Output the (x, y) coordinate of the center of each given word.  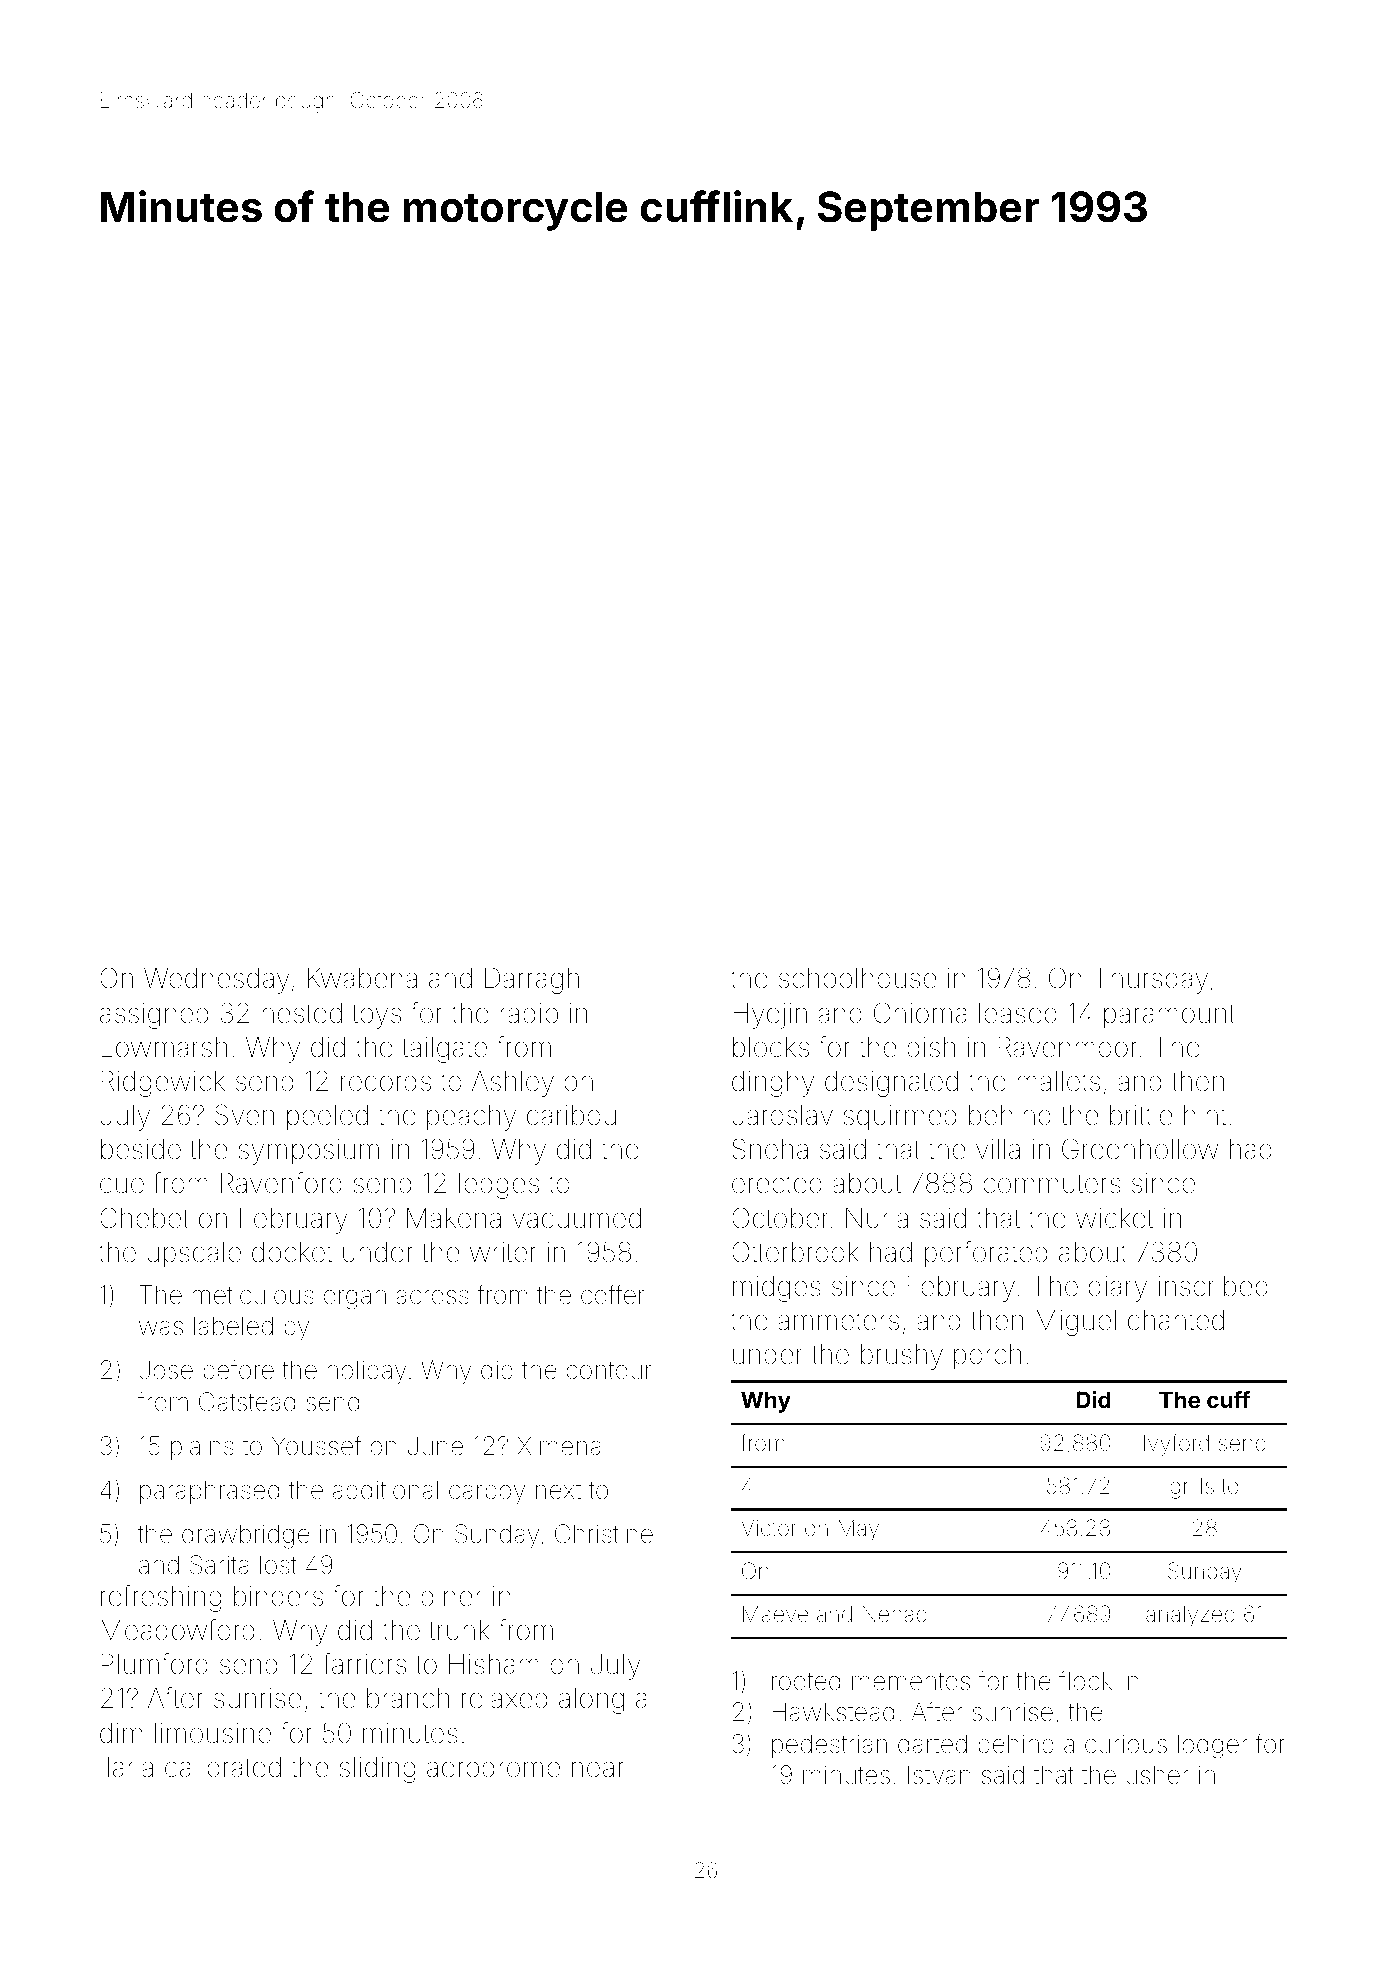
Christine (604, 1534)
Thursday (1151, 981)
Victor (769, 1528)
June (435, 1446)
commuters (1052, 1184)
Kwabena (362, 978)
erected (777, 1183)
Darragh (532, 981)
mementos (911, 1682)
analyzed (1190, 1616)
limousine (213, 1733)
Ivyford (1176, 1445)
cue (122, 1185)
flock (1085, 1680)
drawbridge (246, 1536)
